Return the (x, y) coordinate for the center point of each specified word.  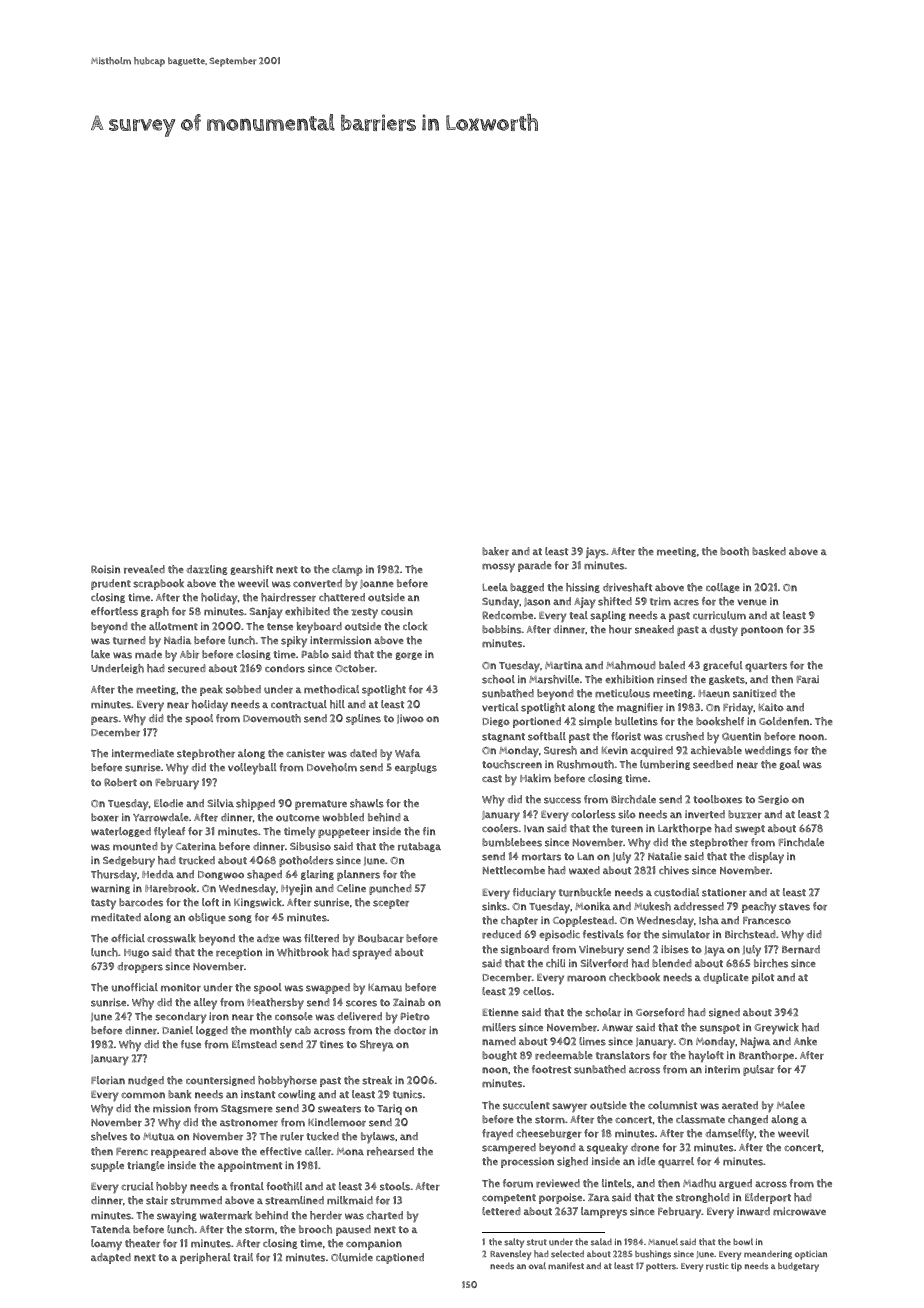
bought (499, 1056)
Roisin (105, 569)
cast (492, 779)
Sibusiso (310, 846)
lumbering (665, 765)
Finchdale (801, 842)
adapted (111, 1258)
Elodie (168, 803)
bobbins (502, 629)
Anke (805, 1041)
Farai (808, 679)
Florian (108, 1080)
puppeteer (344, 833)
